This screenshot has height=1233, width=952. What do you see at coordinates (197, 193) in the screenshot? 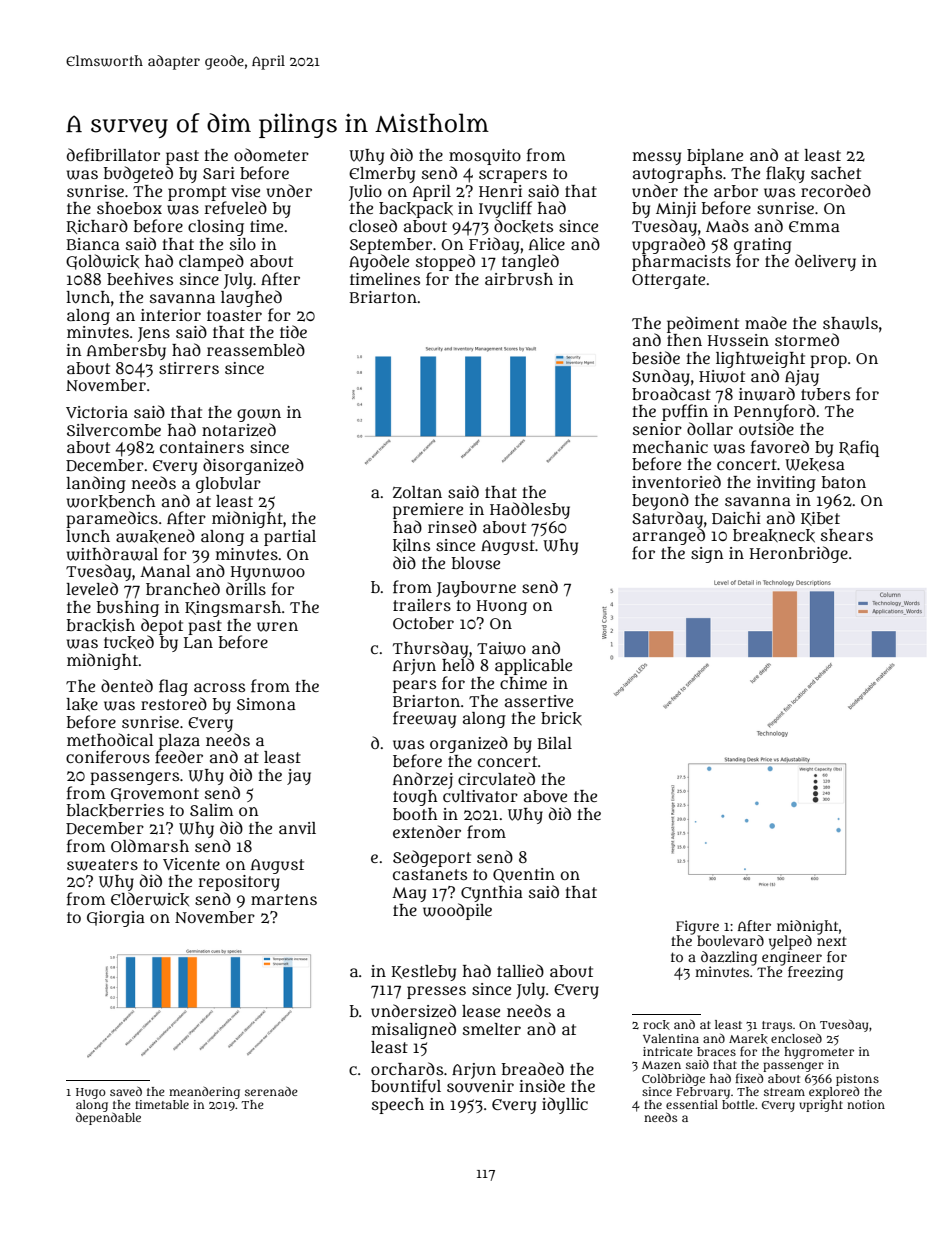
I see `prompt` at bounding box center [197, 193].
